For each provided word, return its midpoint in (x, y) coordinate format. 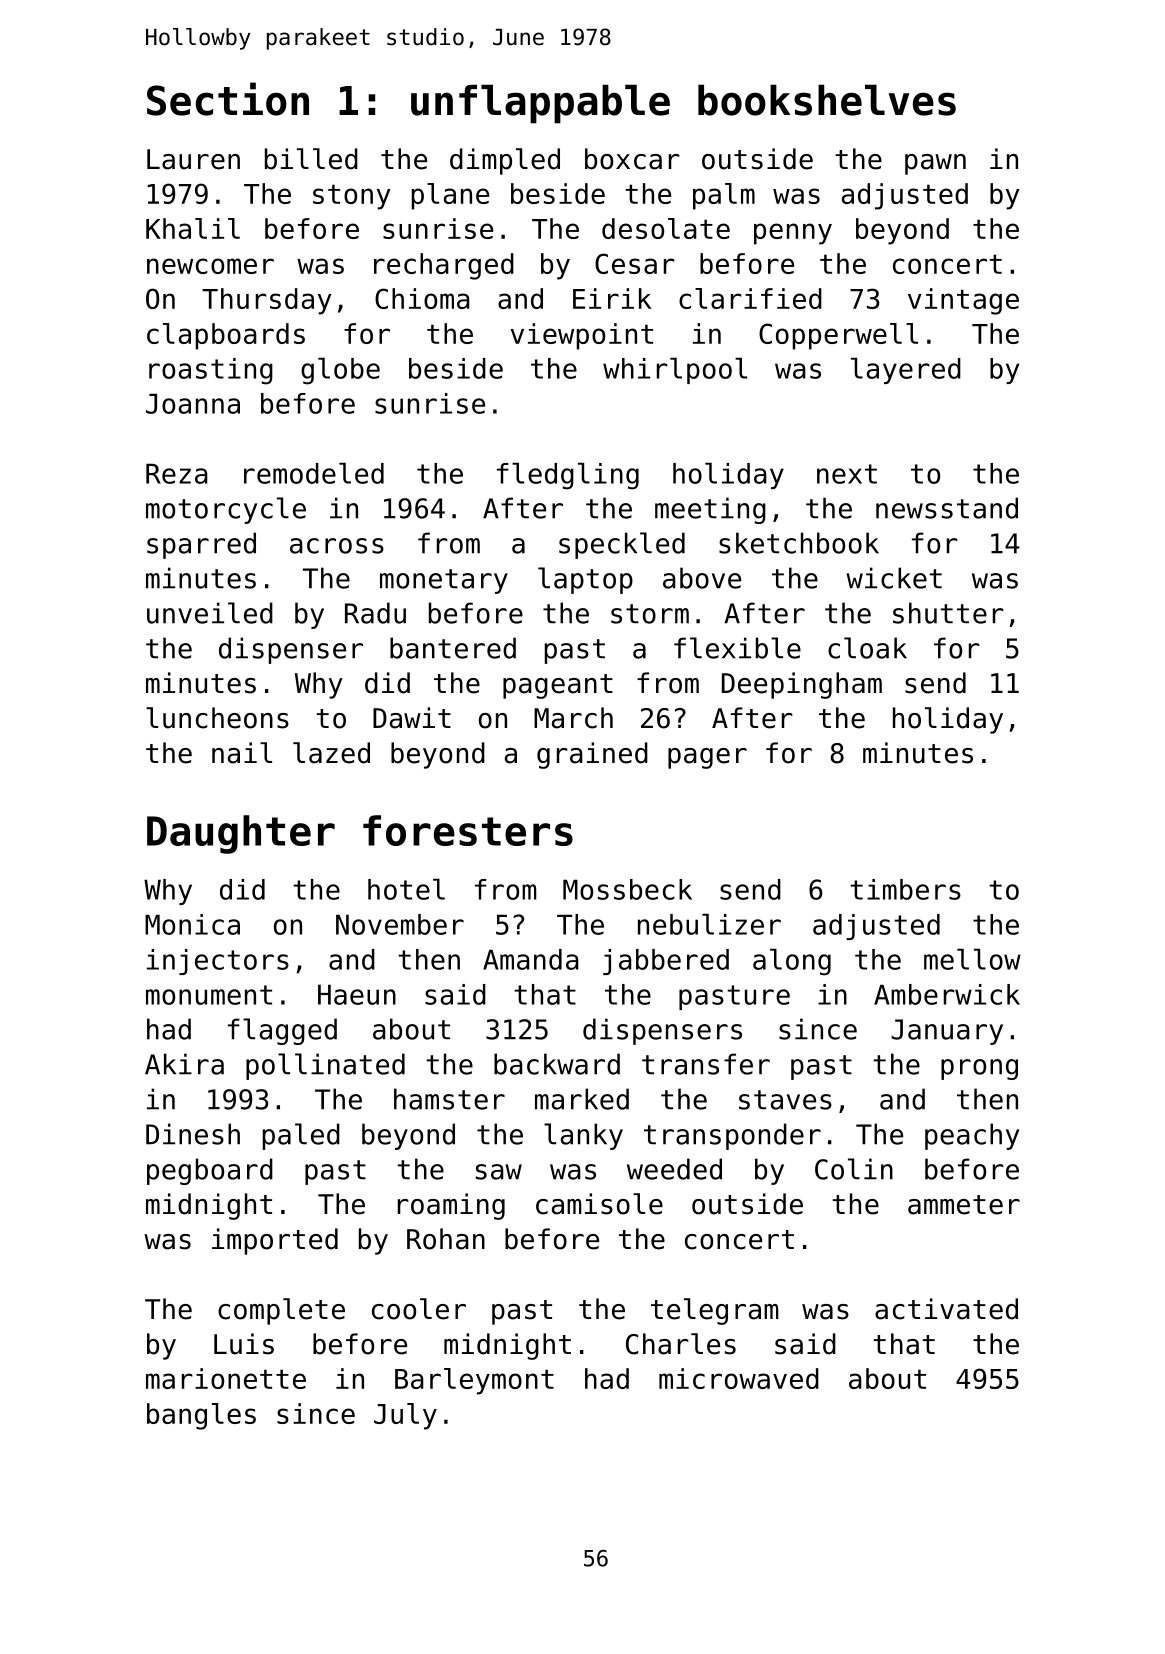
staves (785, 1100)
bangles (201, 1416)
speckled (622, 545)
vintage (963, 301)
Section (228, 99)
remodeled (314, 473)
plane (450, 196)
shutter (948, 613)
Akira (184, 1064)
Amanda (531, 959)
